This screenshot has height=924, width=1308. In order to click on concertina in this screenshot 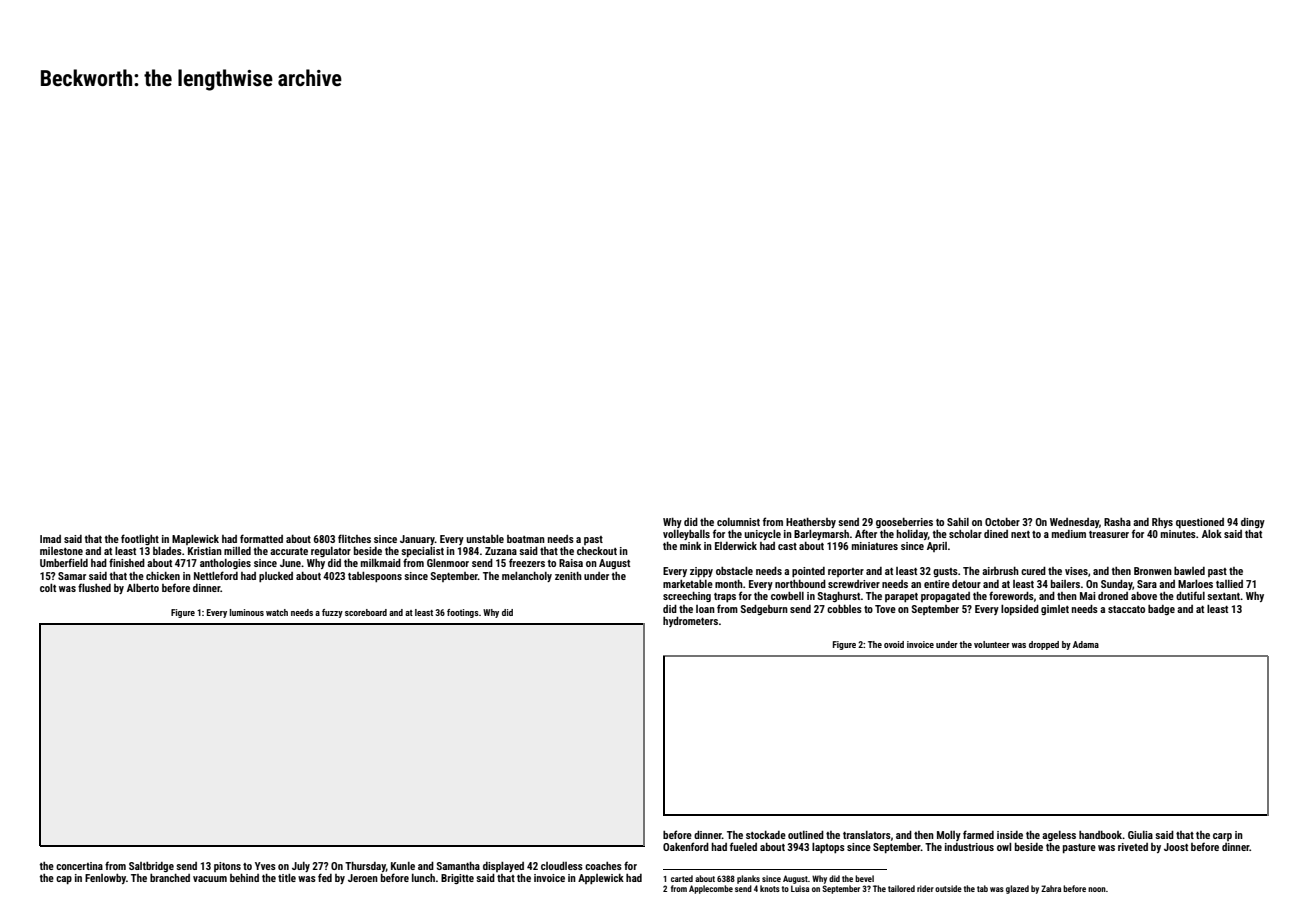, I will do `click(79, 866)`.
